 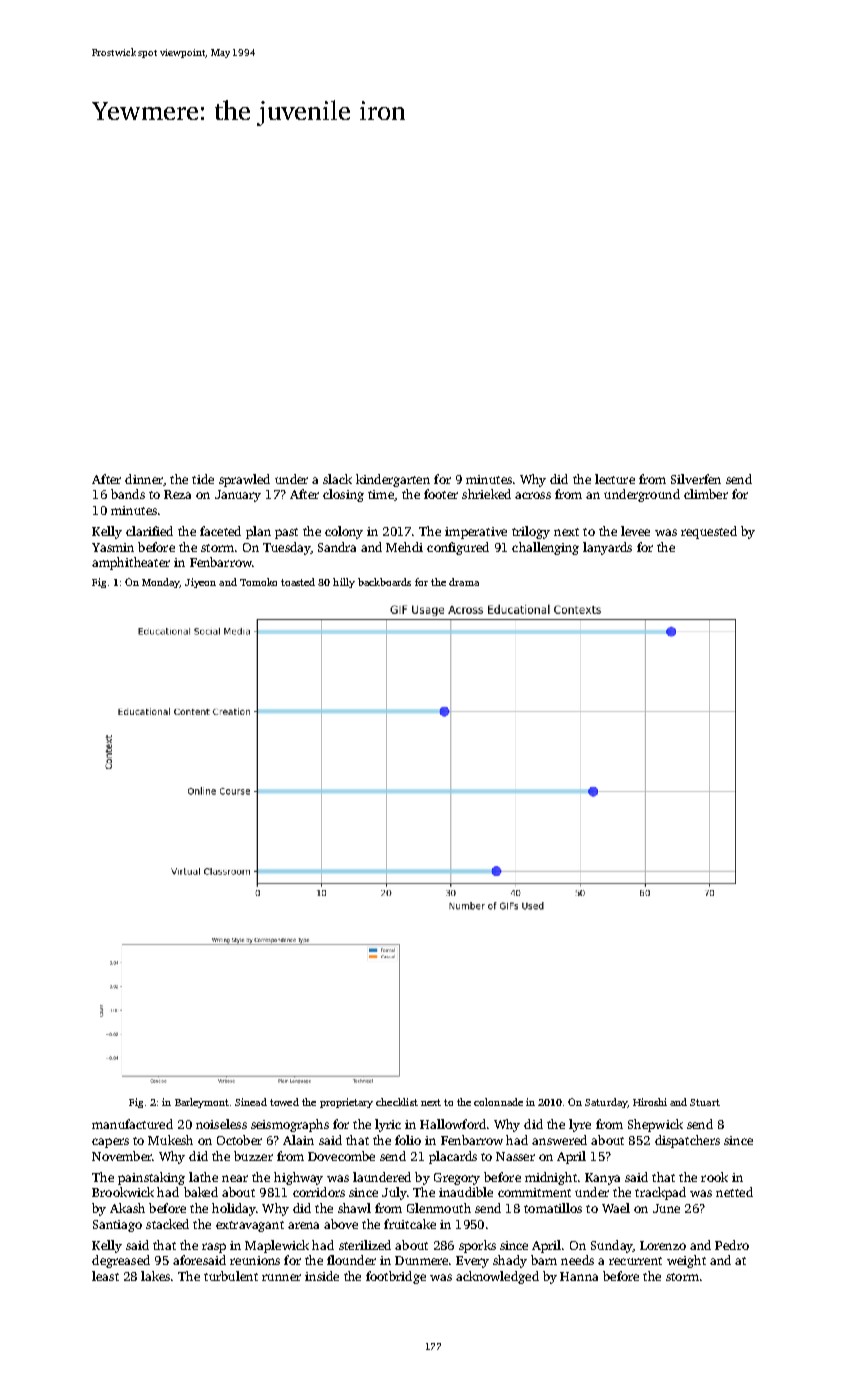 What do you see at coordinates (202, 1103) in the page?
I see `Barleymont` at bounding box center [202, 1103].
